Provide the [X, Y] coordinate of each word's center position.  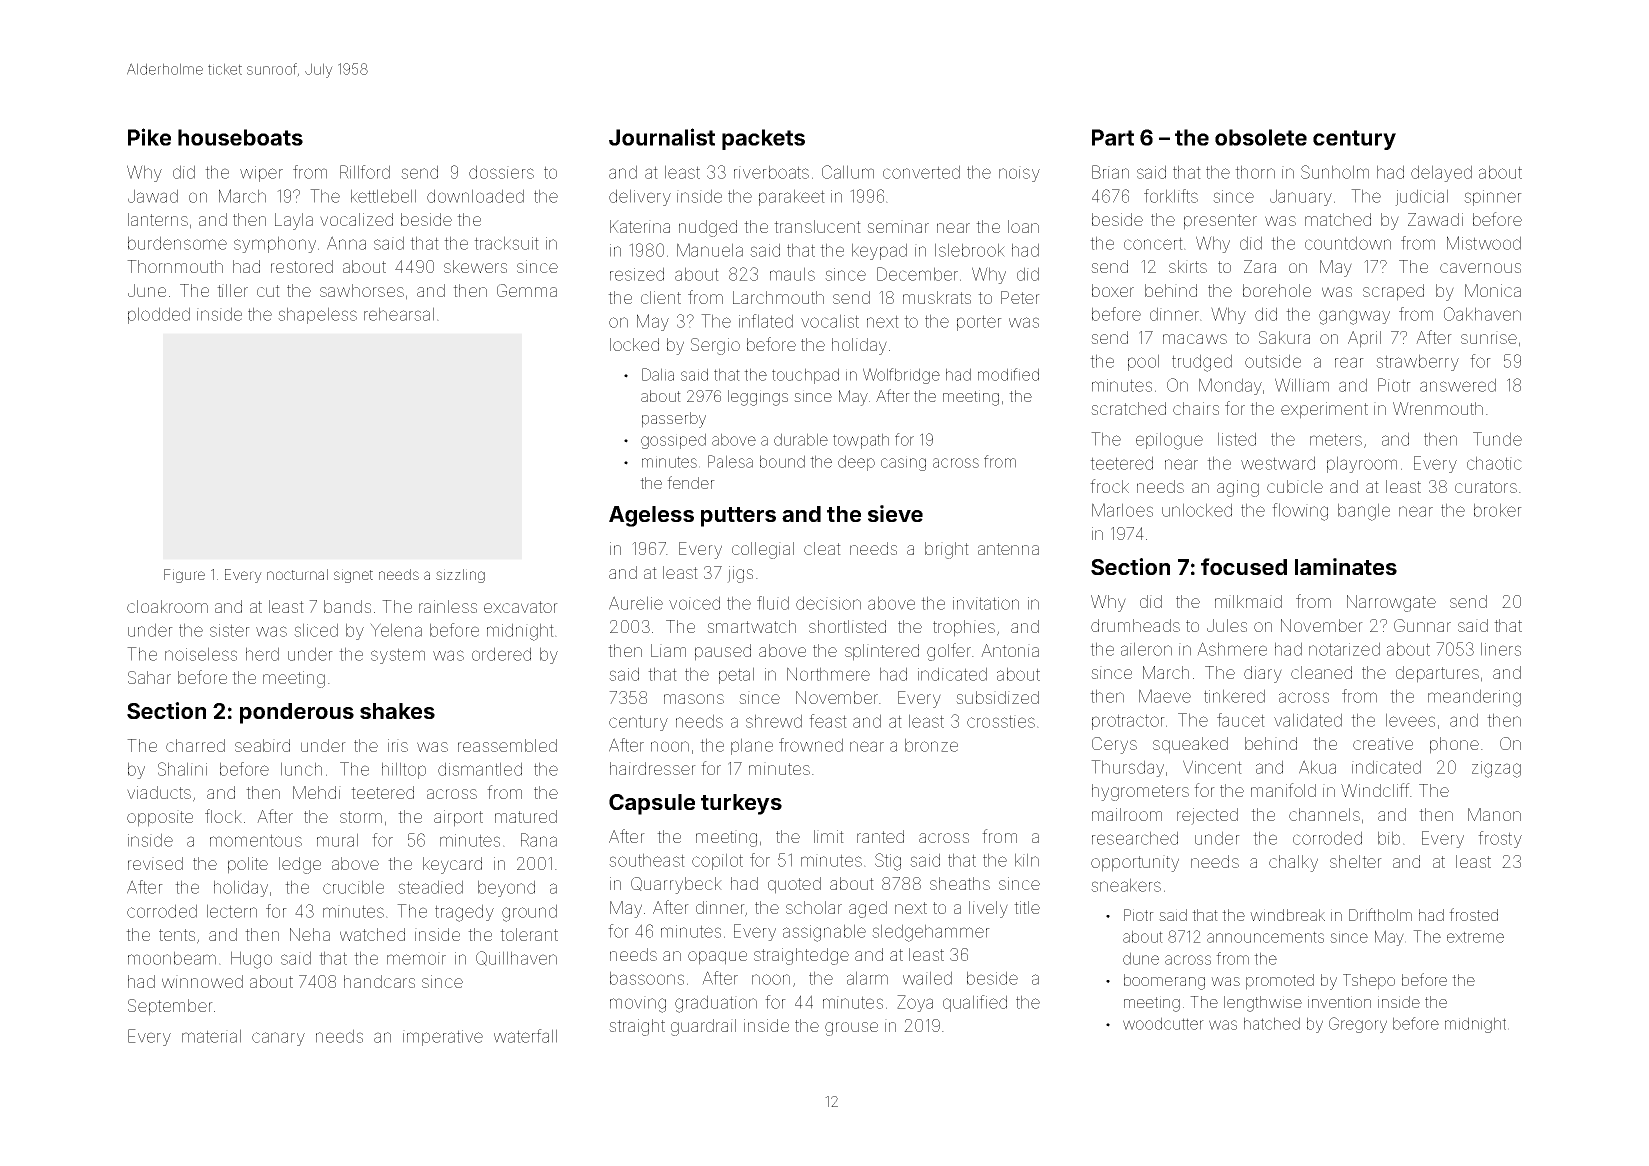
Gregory [1358, 1025]
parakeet [792, 197]
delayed [1441, 173]
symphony [275, 244]
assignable [824, 933]
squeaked [1190, 745]
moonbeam [172, 958]
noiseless [201, 654]
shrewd [774, 721]
